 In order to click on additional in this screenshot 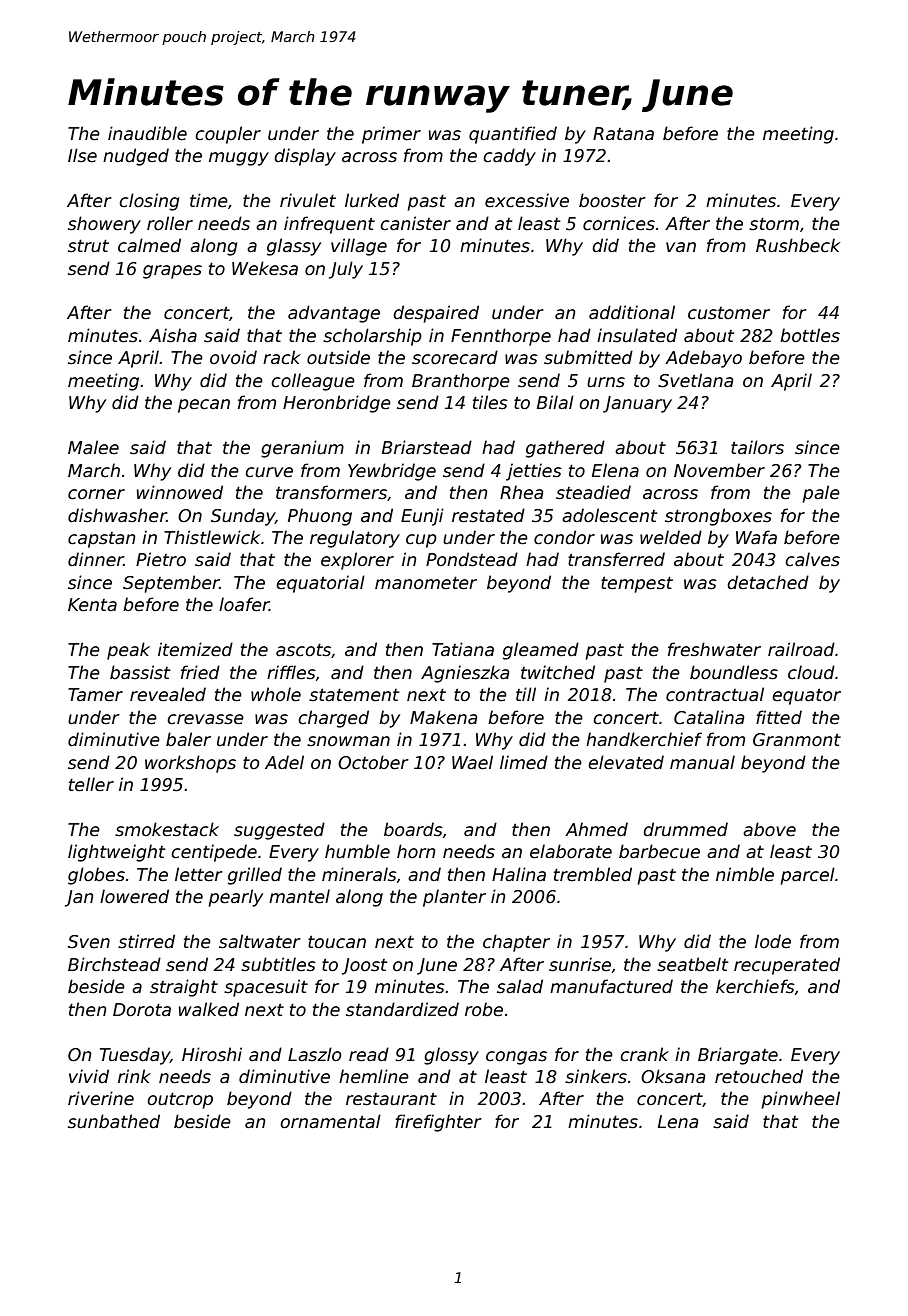, I will do `click(632, 312)`.
